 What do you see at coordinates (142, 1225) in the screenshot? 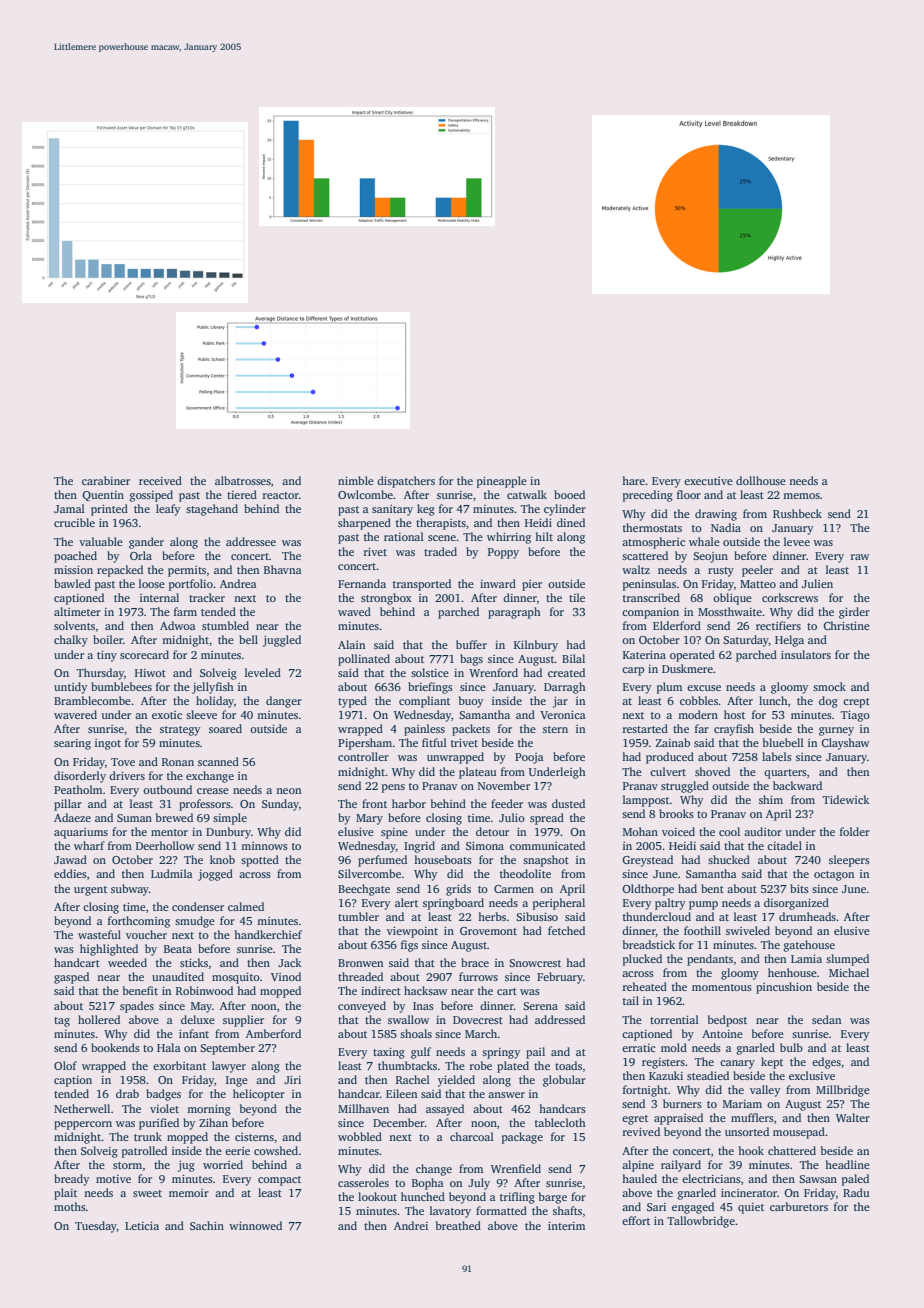
I see `Leticia` at bounding box center [142, 1225].
